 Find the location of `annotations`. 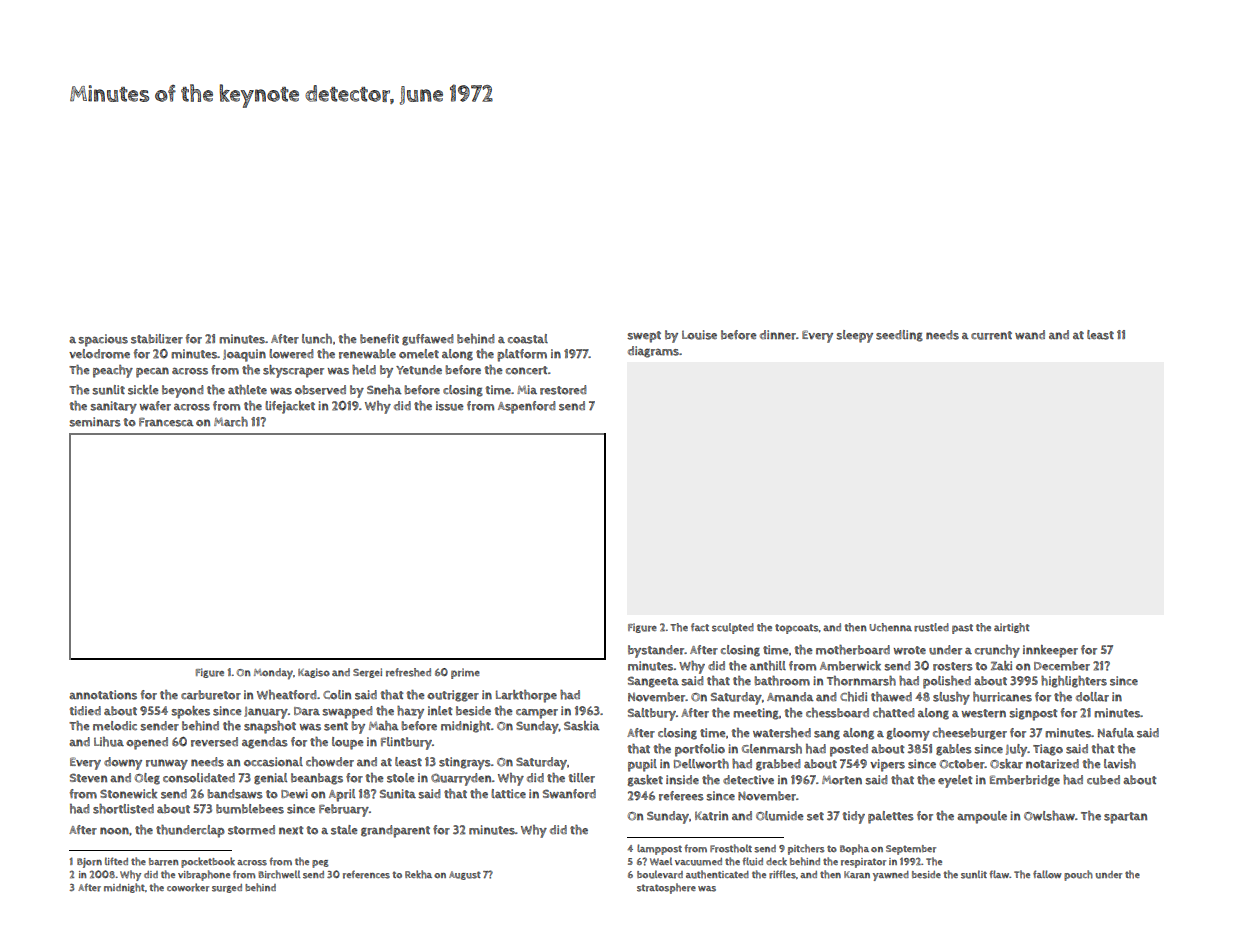

annotations is located at coordinates (103, 695).
